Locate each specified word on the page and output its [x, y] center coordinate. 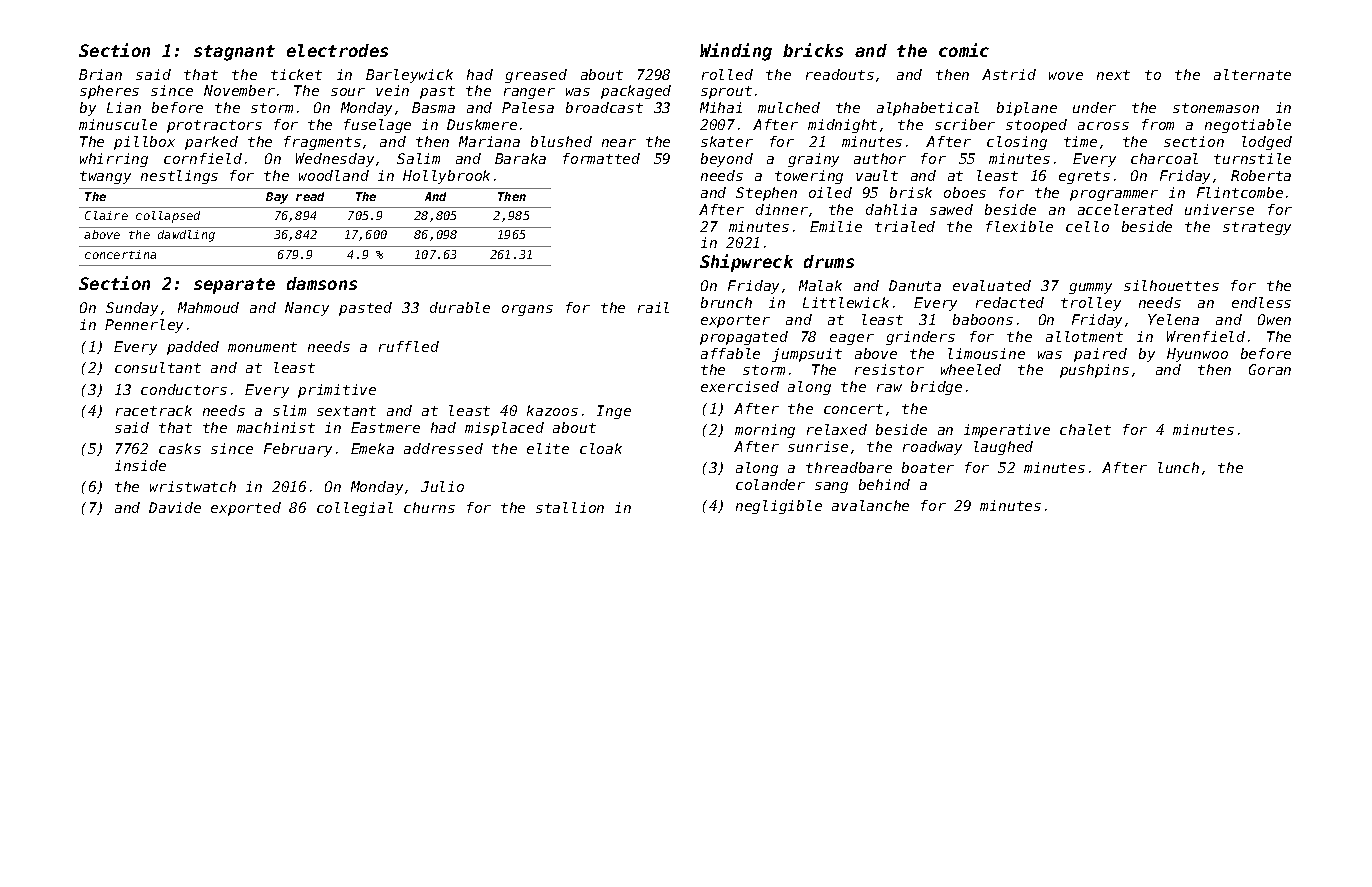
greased [536, 76]
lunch [1178, 467]
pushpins [1094, 371]
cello [1087, 226]
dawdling [186, 236]
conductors [184, 389]
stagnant [234, 53]
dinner [782, 209]
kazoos [552, 410]
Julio [442, 486]
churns [429, 507]
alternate [1252, 74]
